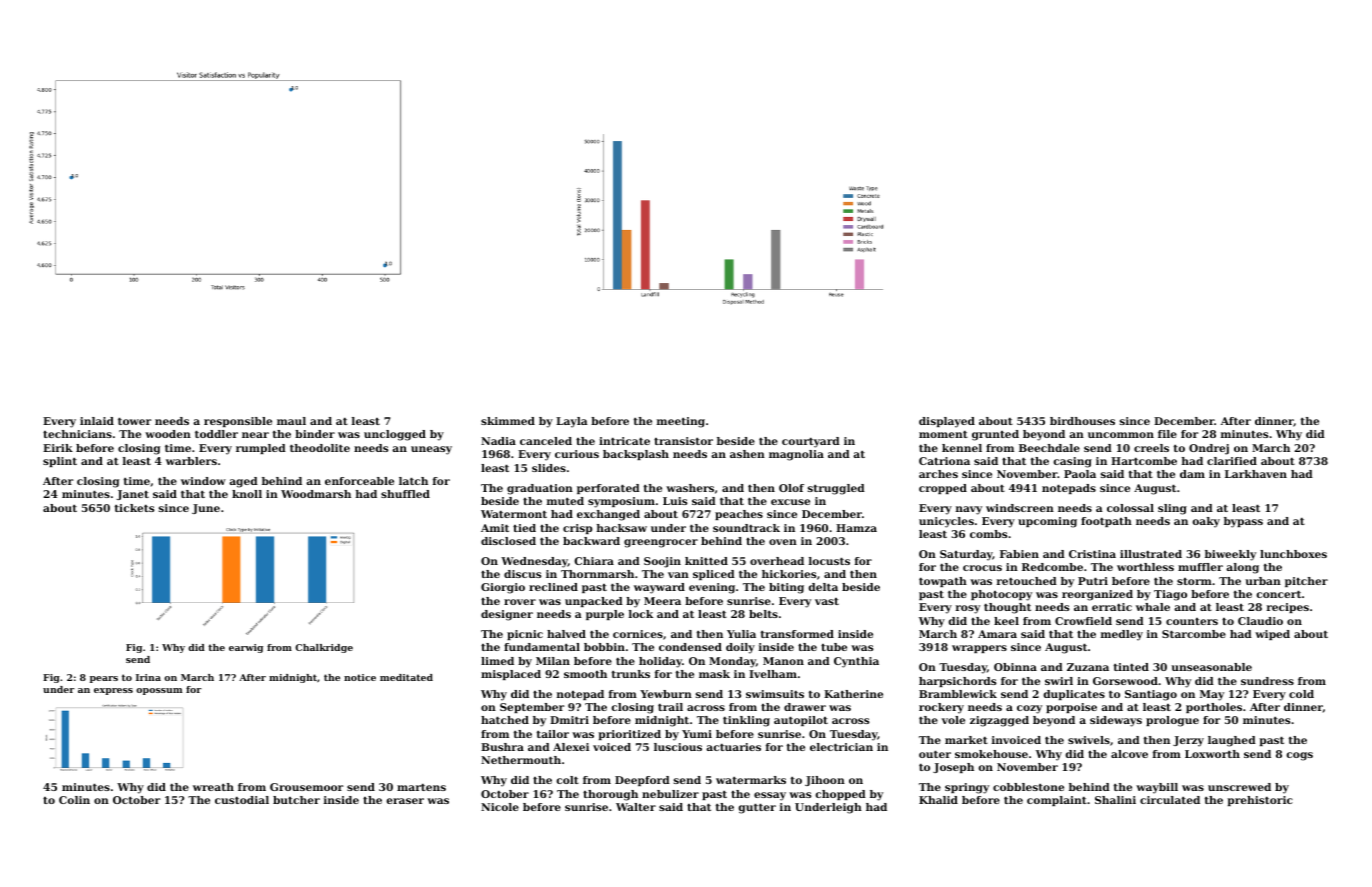 The width and height of the screenshot is (1372, 887). Describe the element at coordinates (953, 720) in the screenshot. I see `vole` at that location.
